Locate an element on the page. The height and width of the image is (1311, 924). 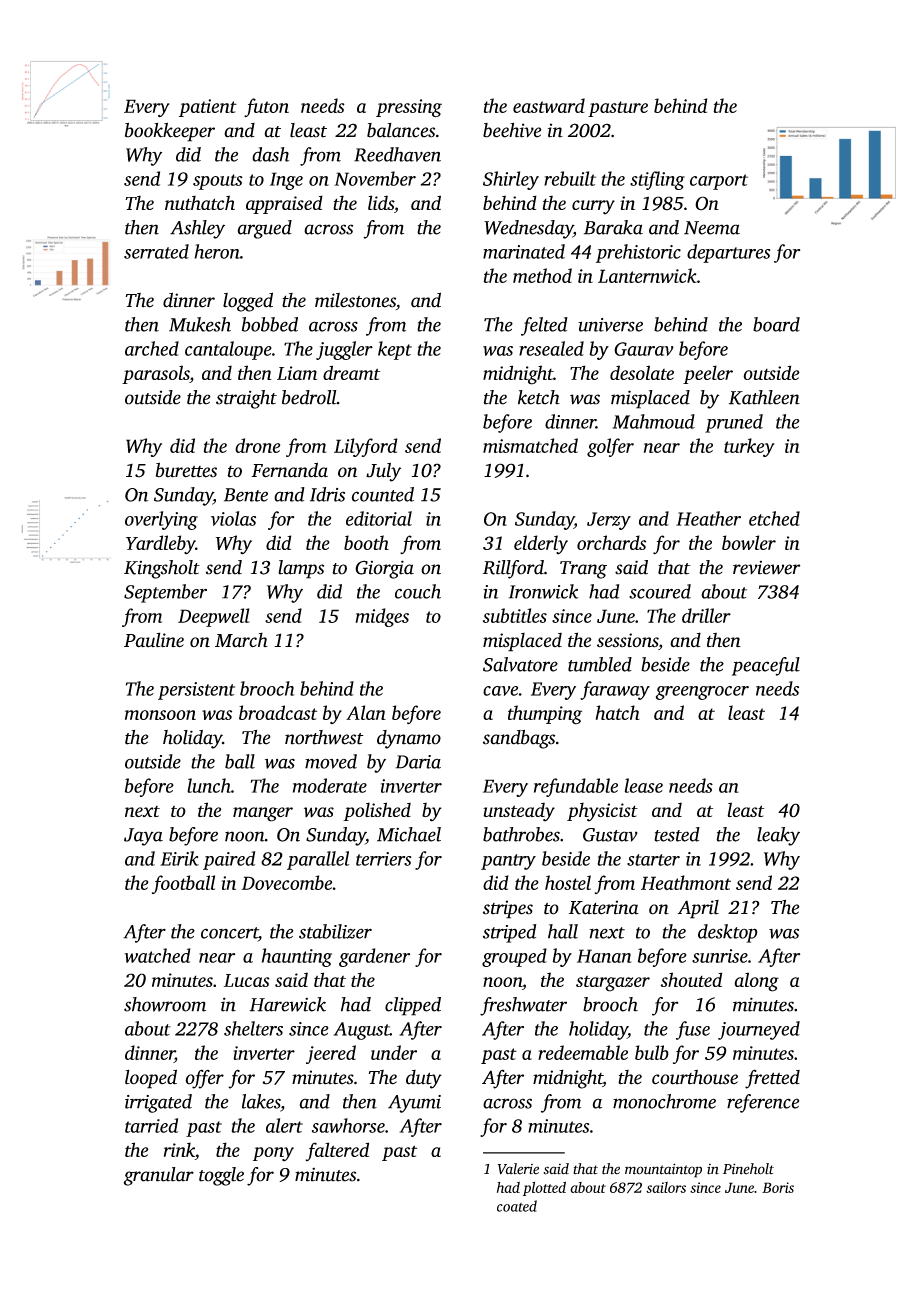
marinated is located at coordinates (524, 251).
